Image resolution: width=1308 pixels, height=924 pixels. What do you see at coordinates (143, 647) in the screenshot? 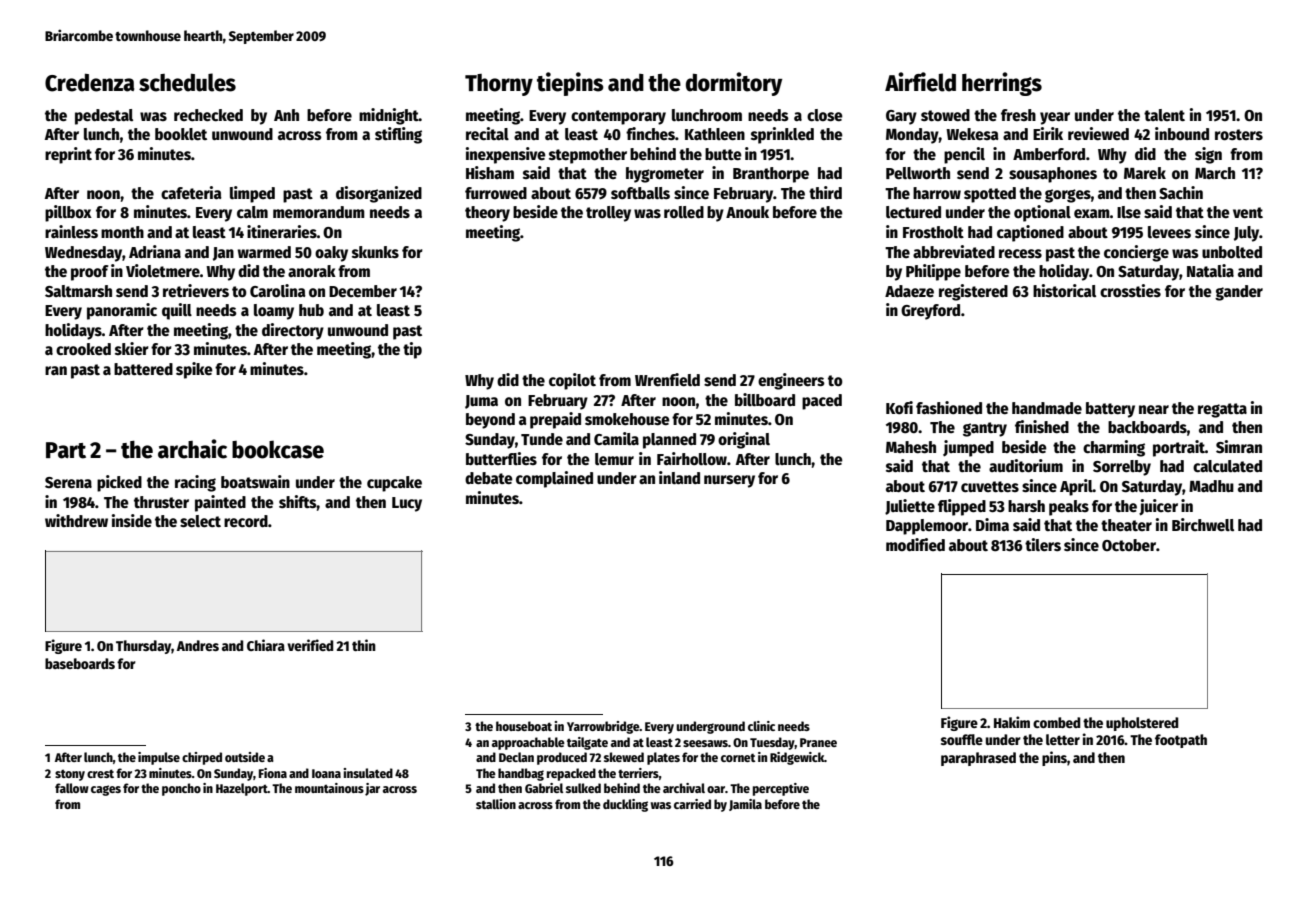
I see `Thursday` at bounding box center [143, 647].
